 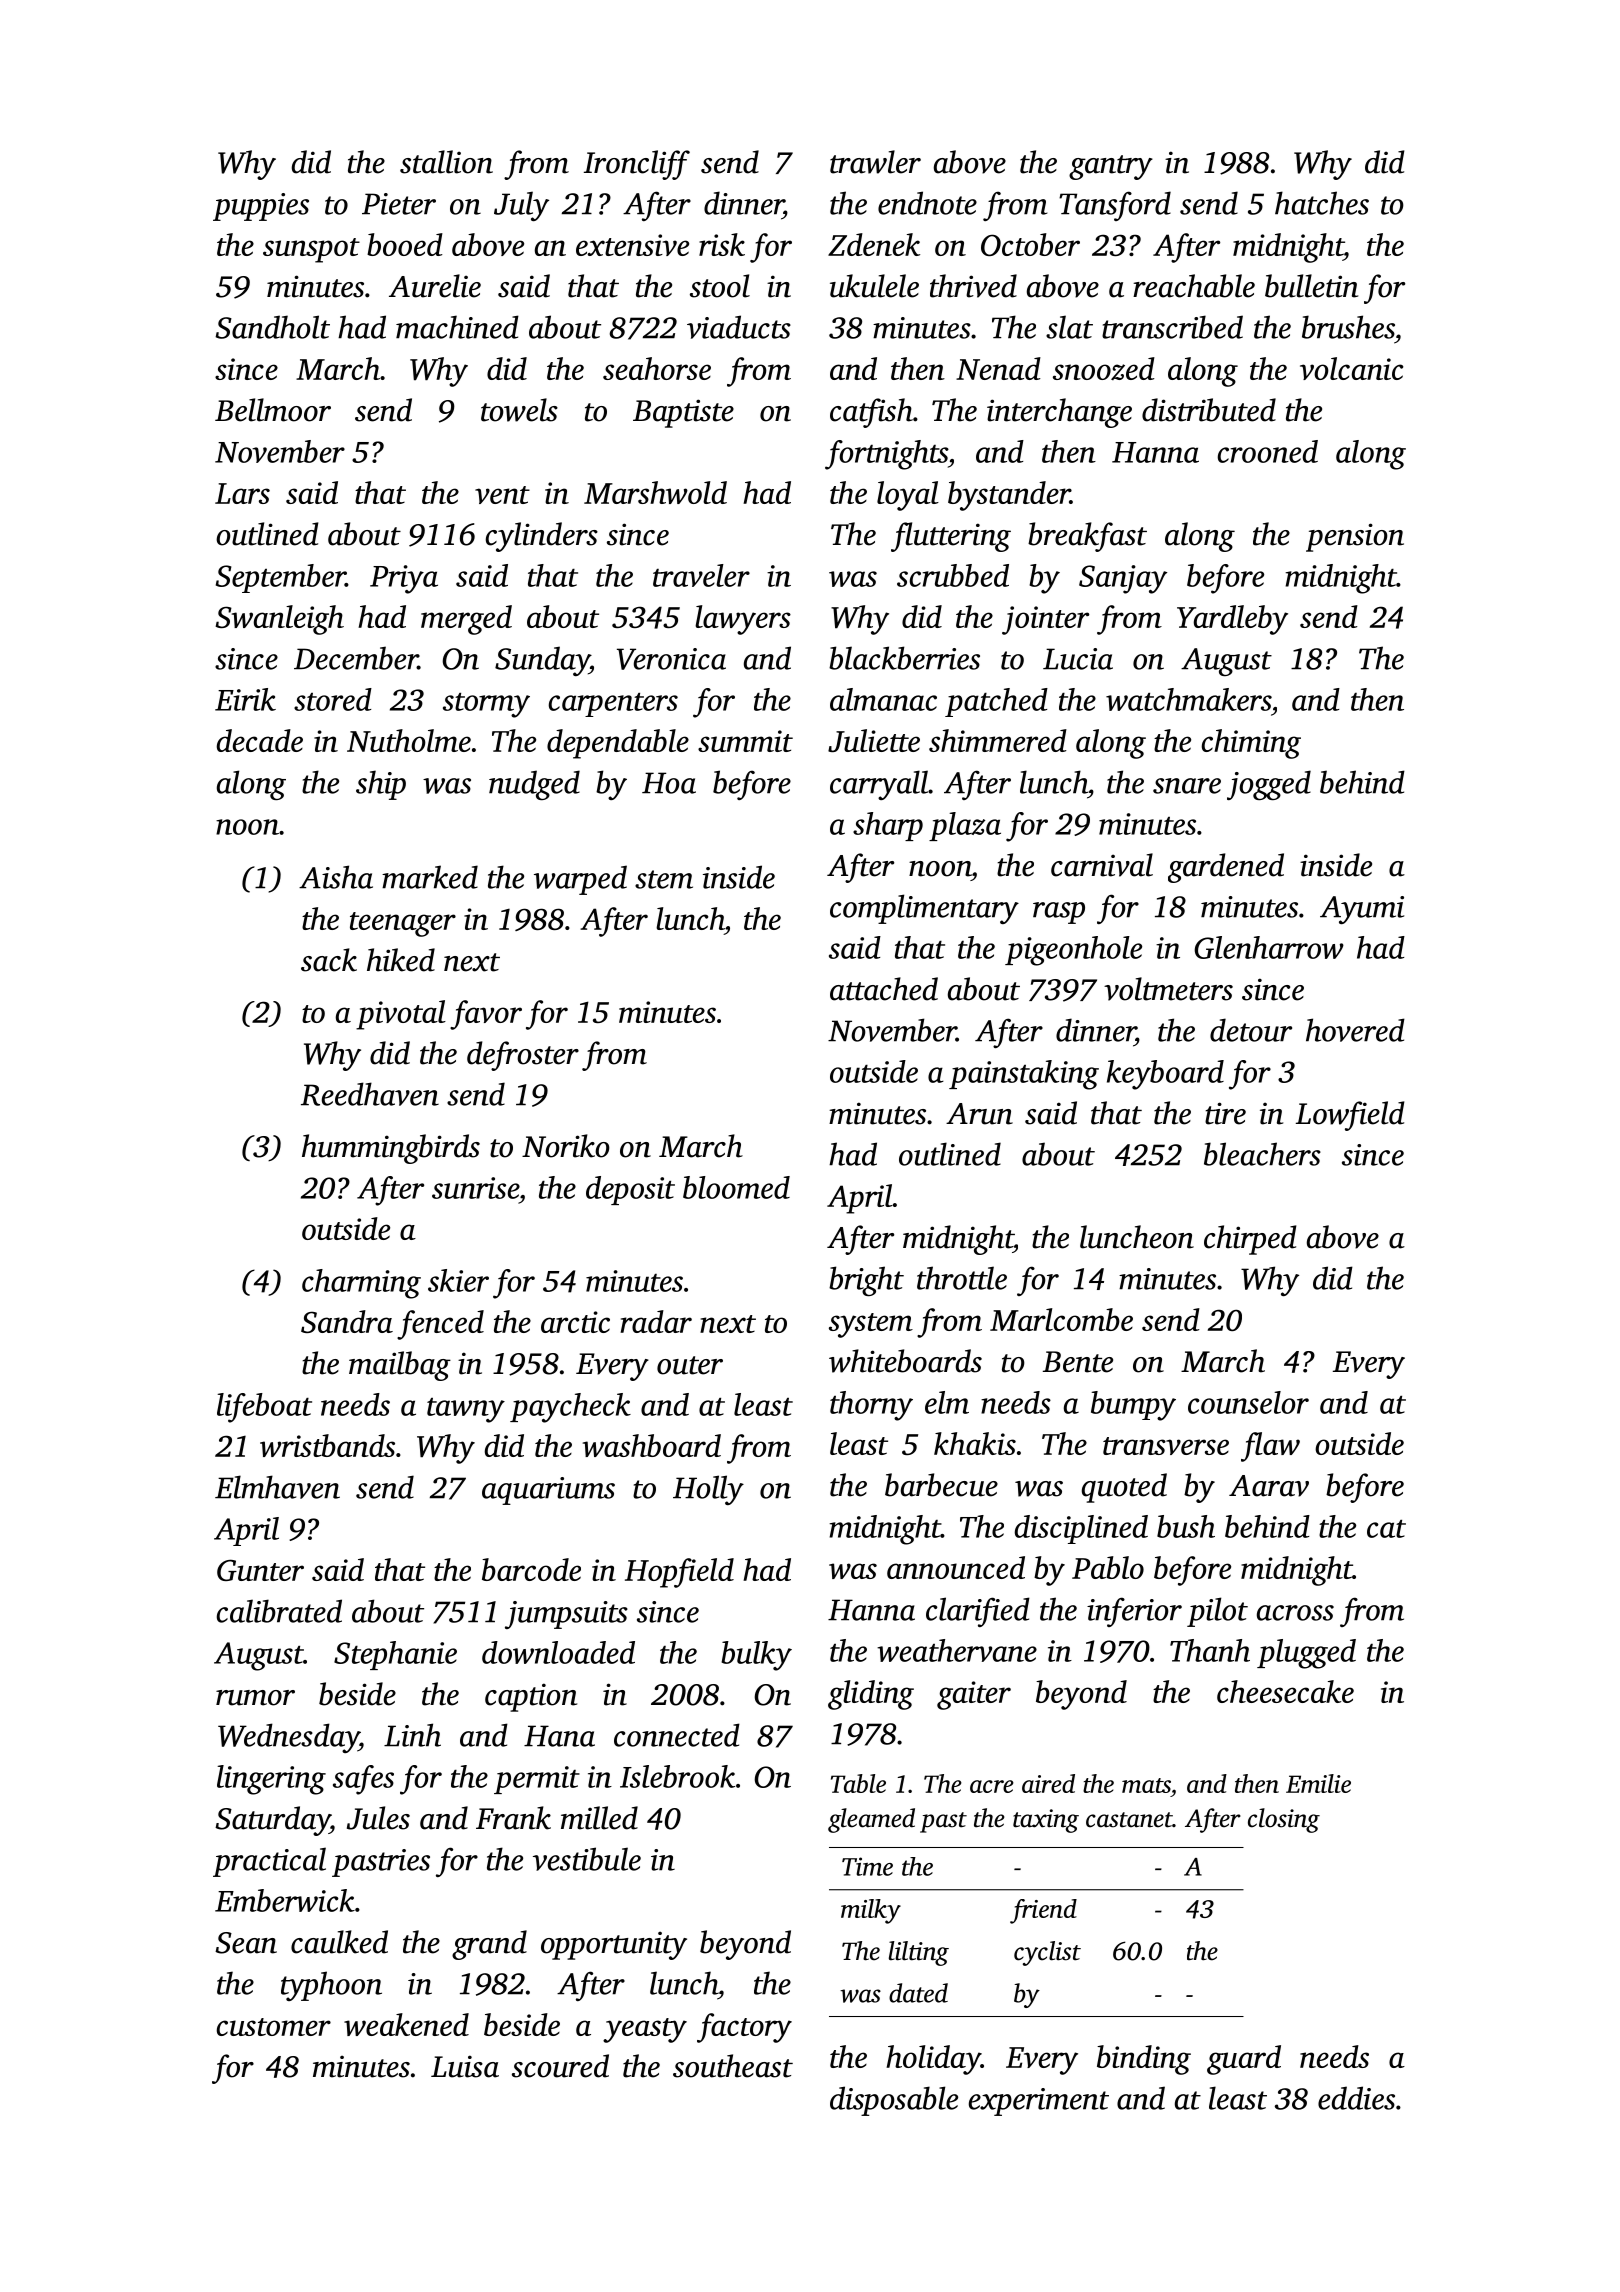 What do you see at coordinates (580, 880) in the document?
I see `warped` at bounding box center [580, 880].
